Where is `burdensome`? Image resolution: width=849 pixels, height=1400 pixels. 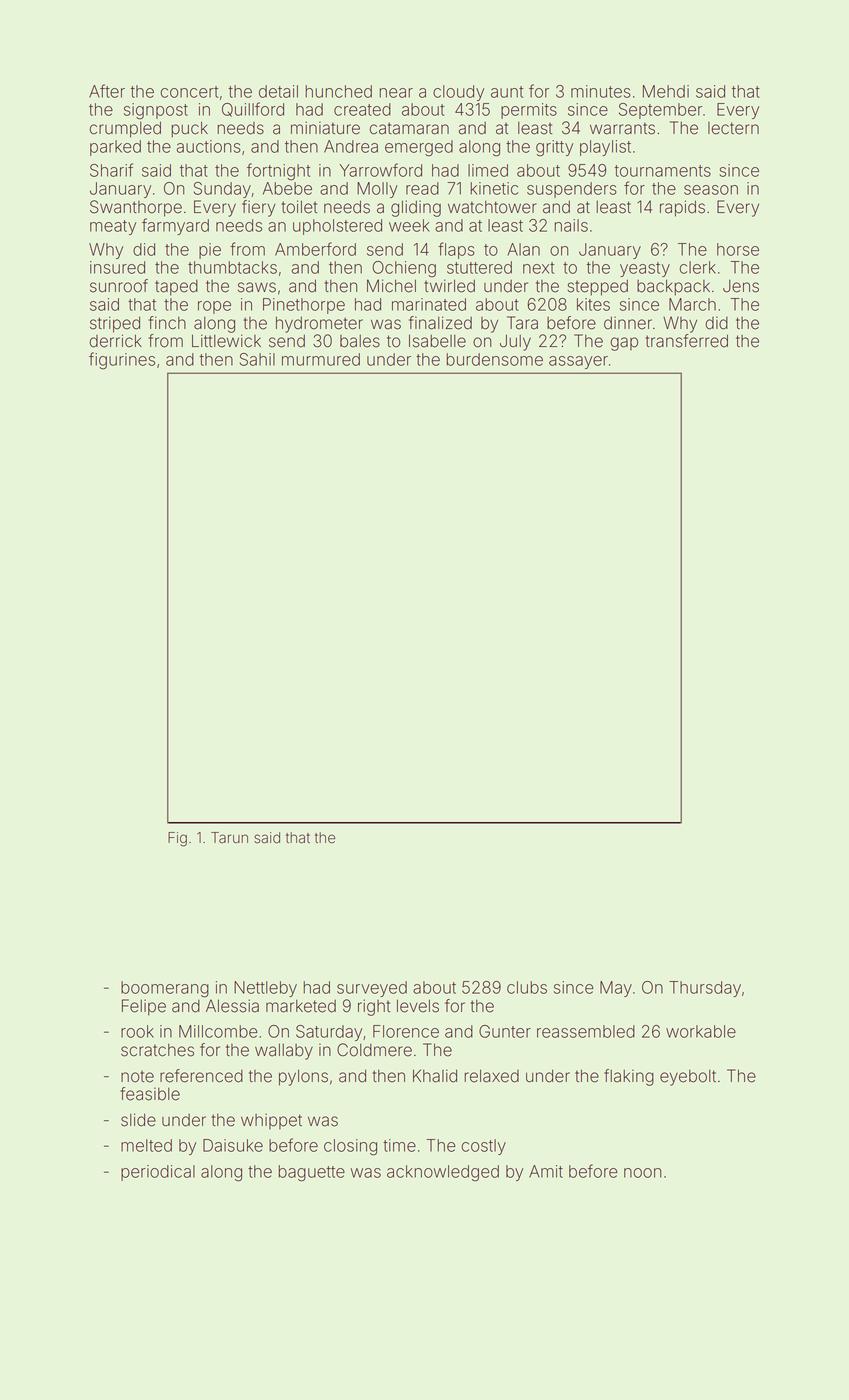
burdensome is located at coordinates (494, 359).
